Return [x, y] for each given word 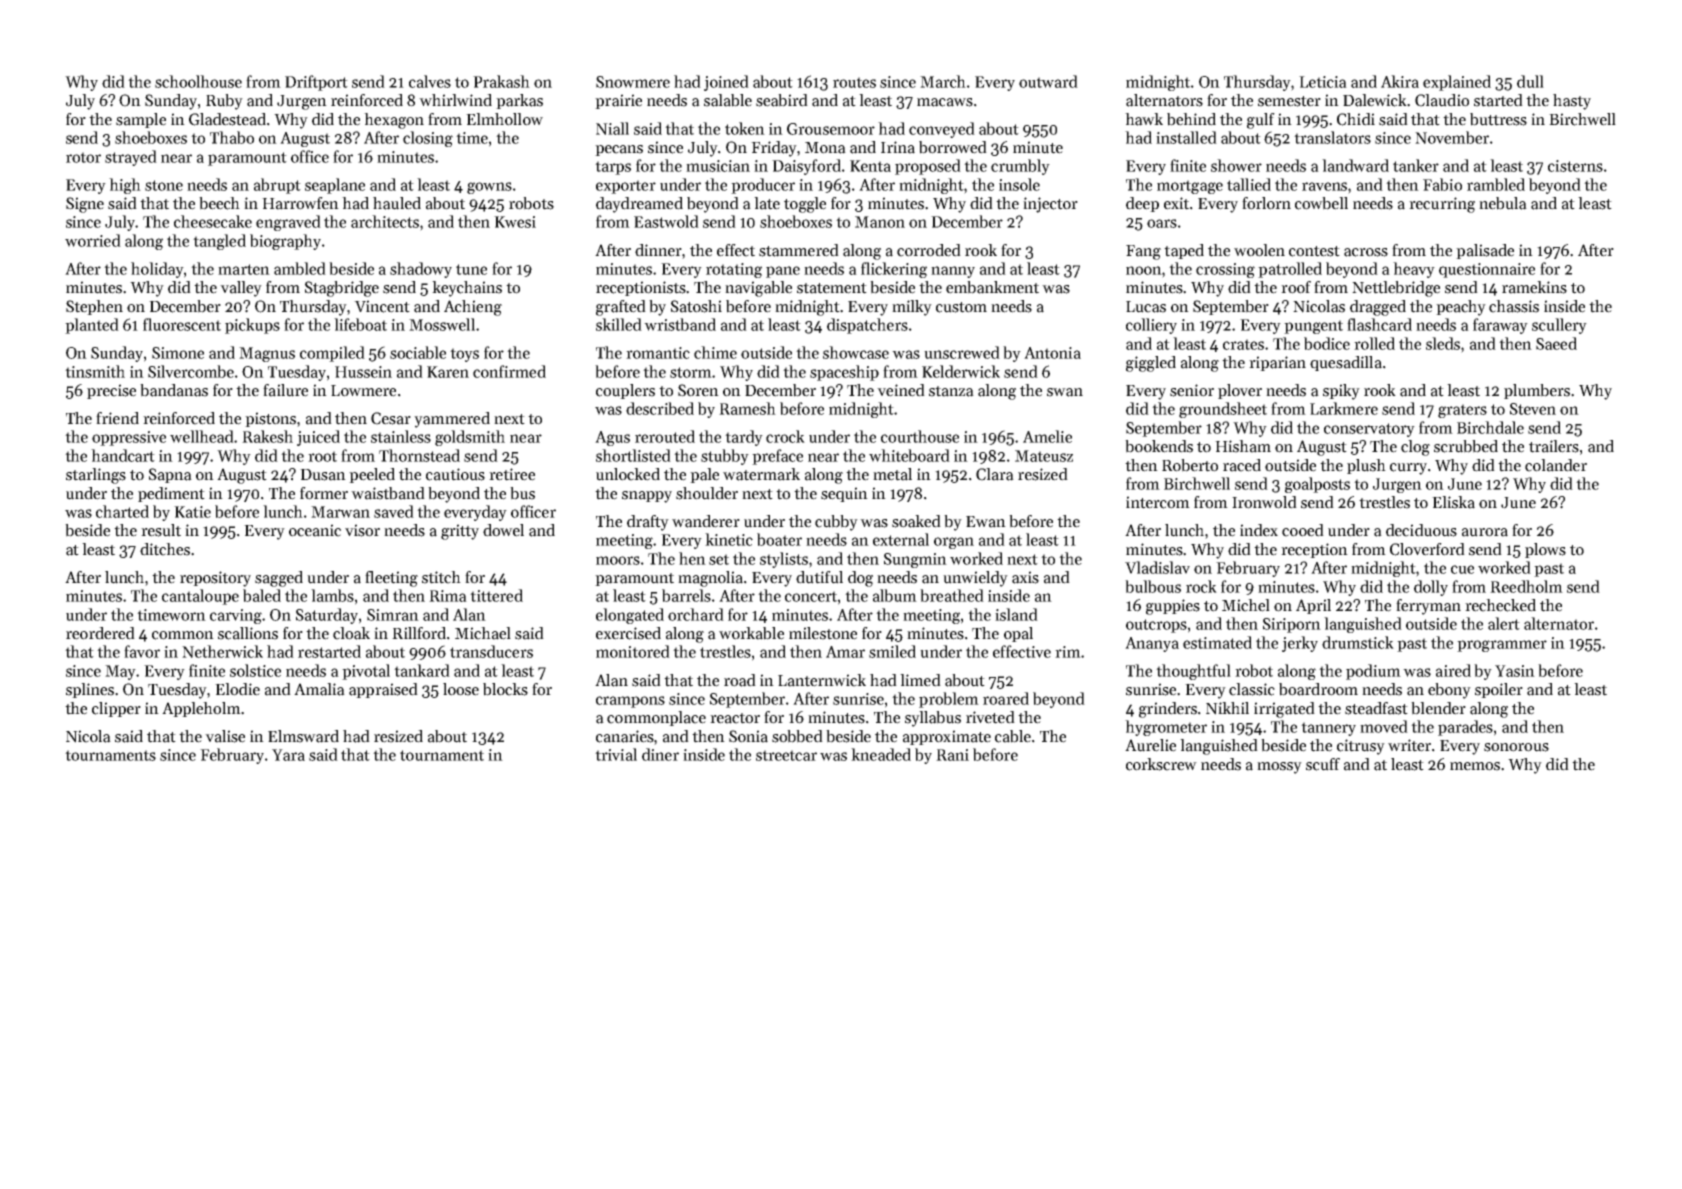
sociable [418, 352]
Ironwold [1264, 502]
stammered [799, 250]
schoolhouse [198, 81]
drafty [648, 523]
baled [262, 595]
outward [1048, 81]
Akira [1400, 81]
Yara [288, 755]
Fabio [1442, 184]
